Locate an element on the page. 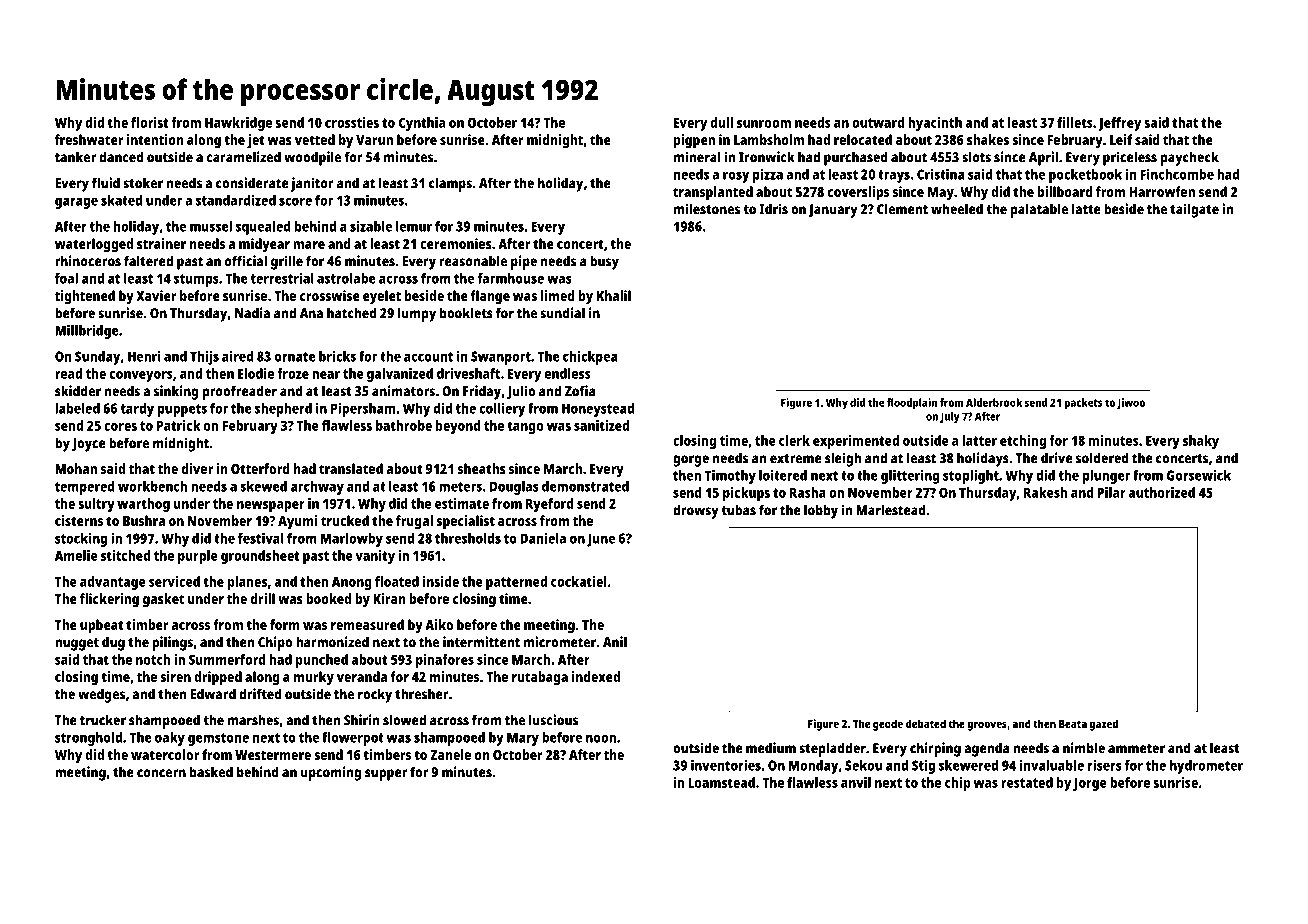 The image size is (1308, 924). dull is located at coordinates (721, 122).
